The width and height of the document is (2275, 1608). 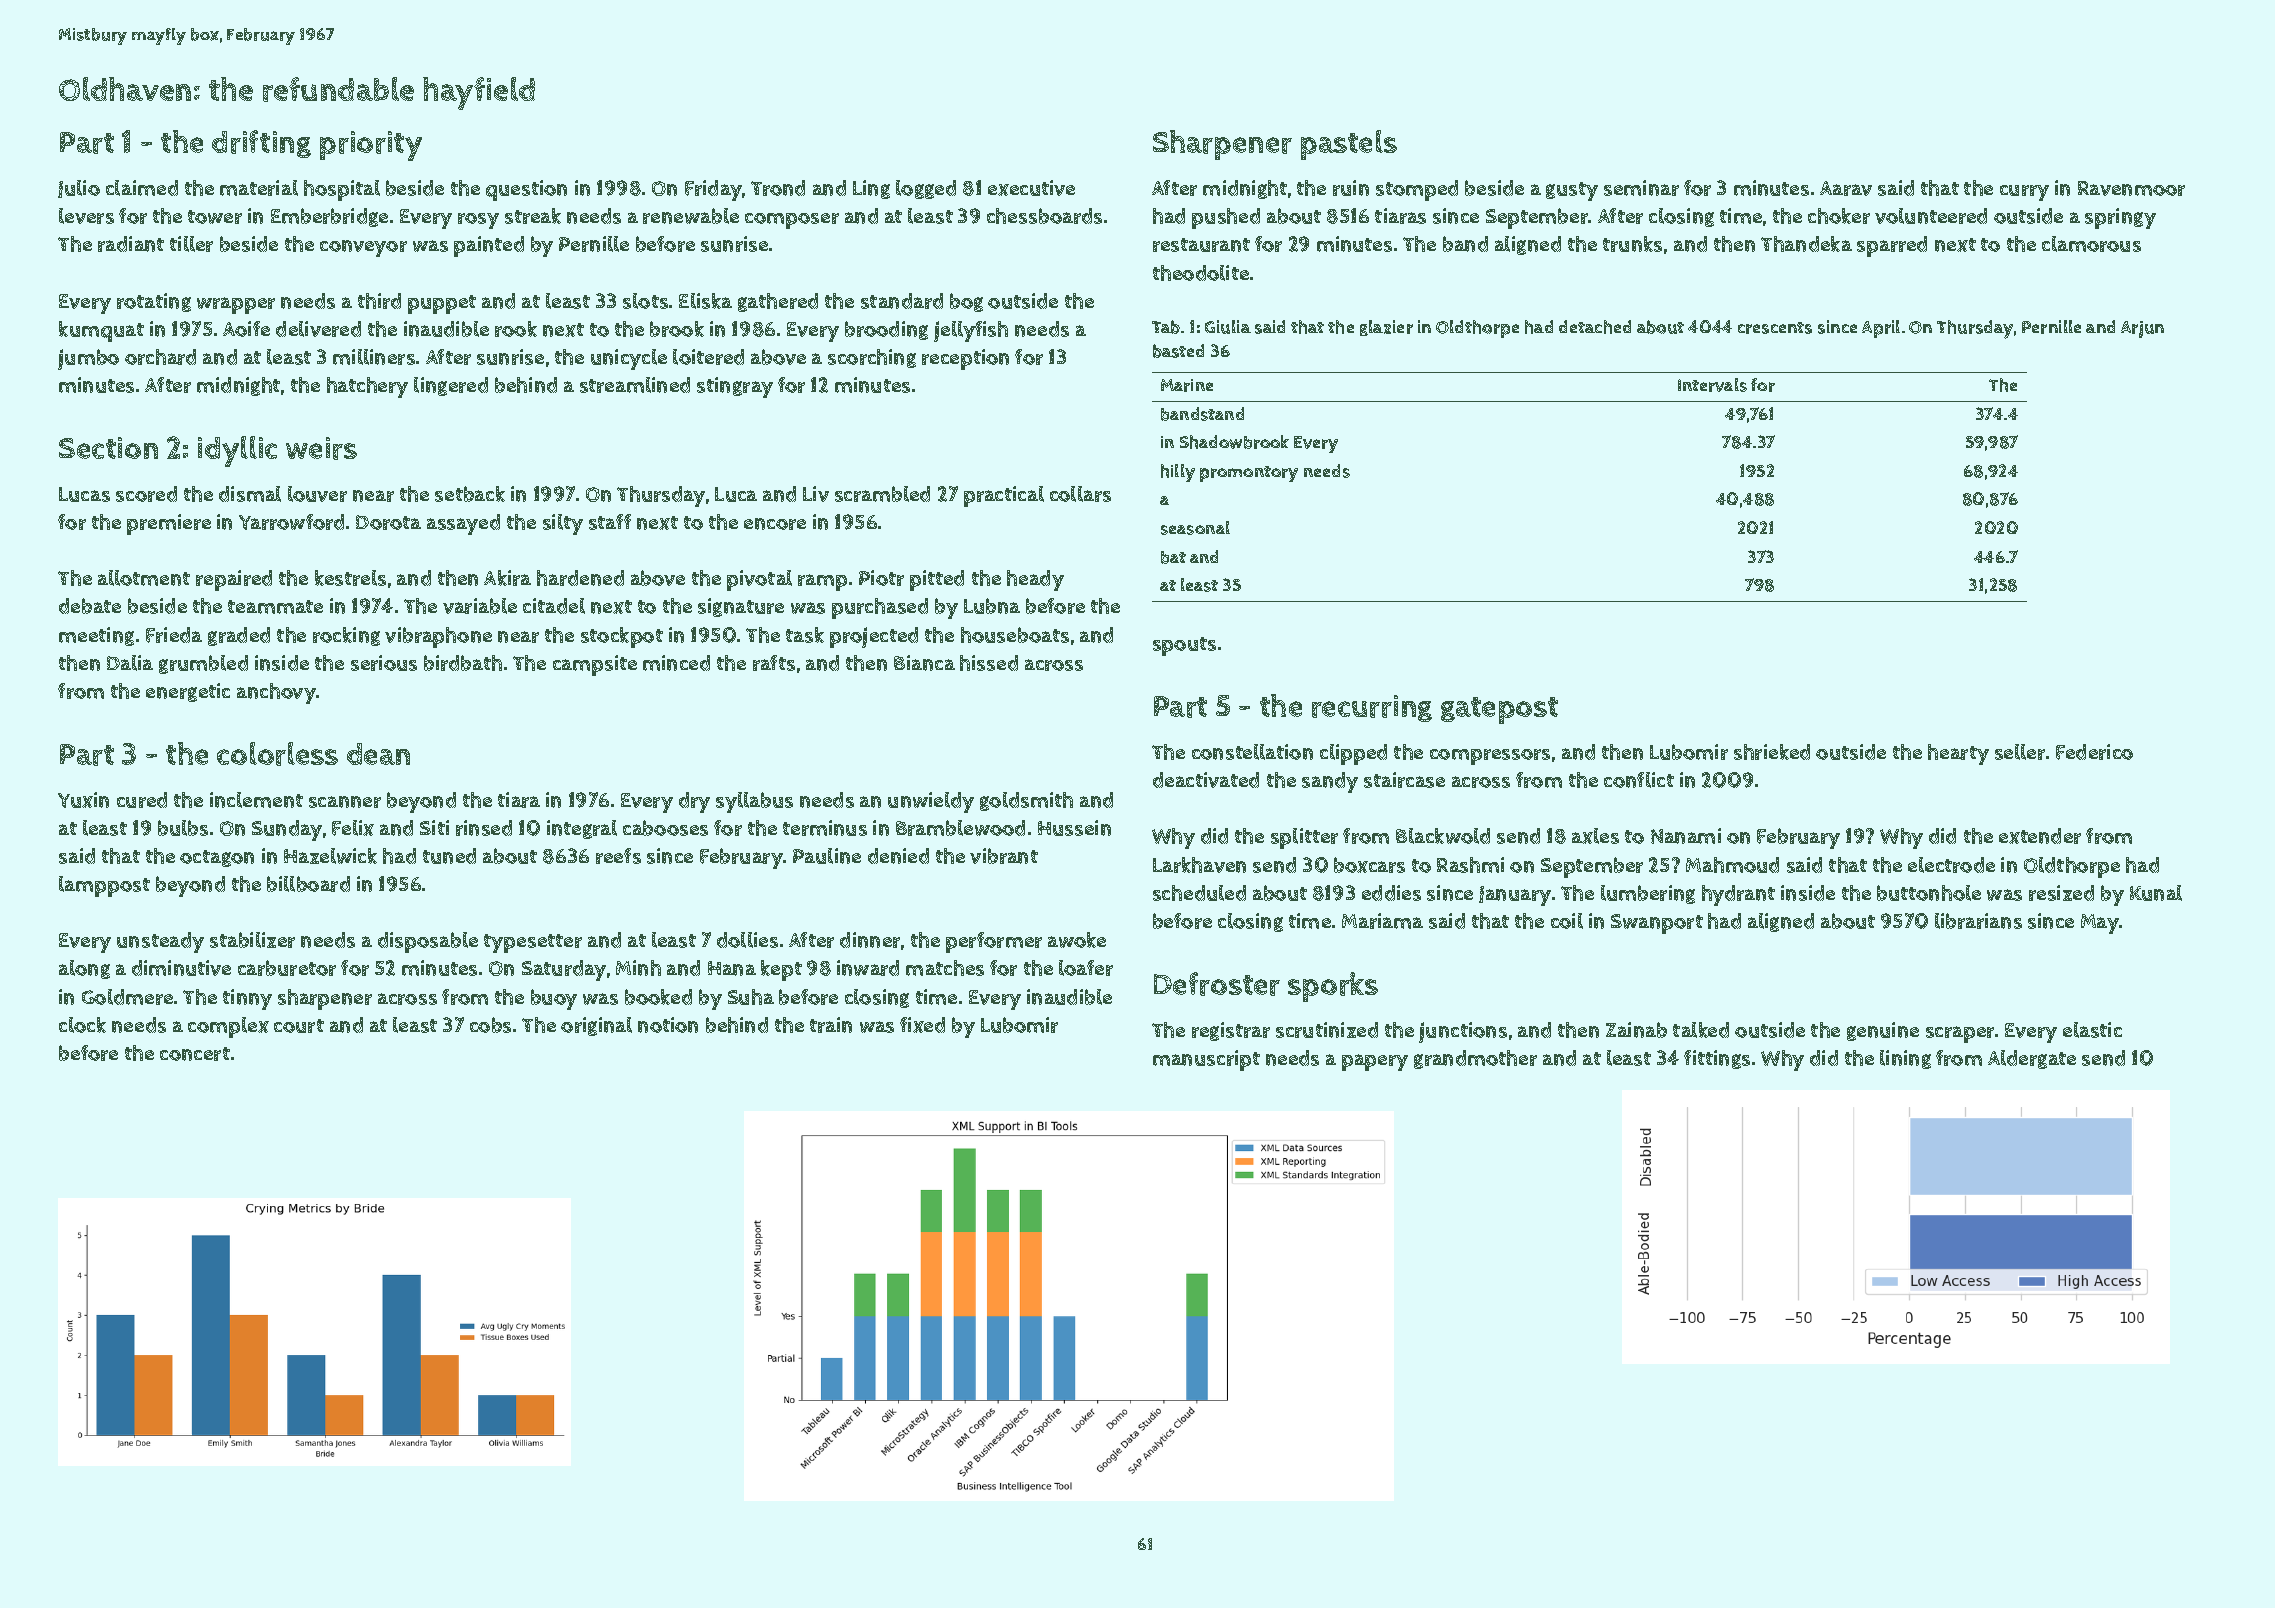 What do you see at coordinates (533, 216) in the document?
I see `streak` at bounding box center [533, 216].
